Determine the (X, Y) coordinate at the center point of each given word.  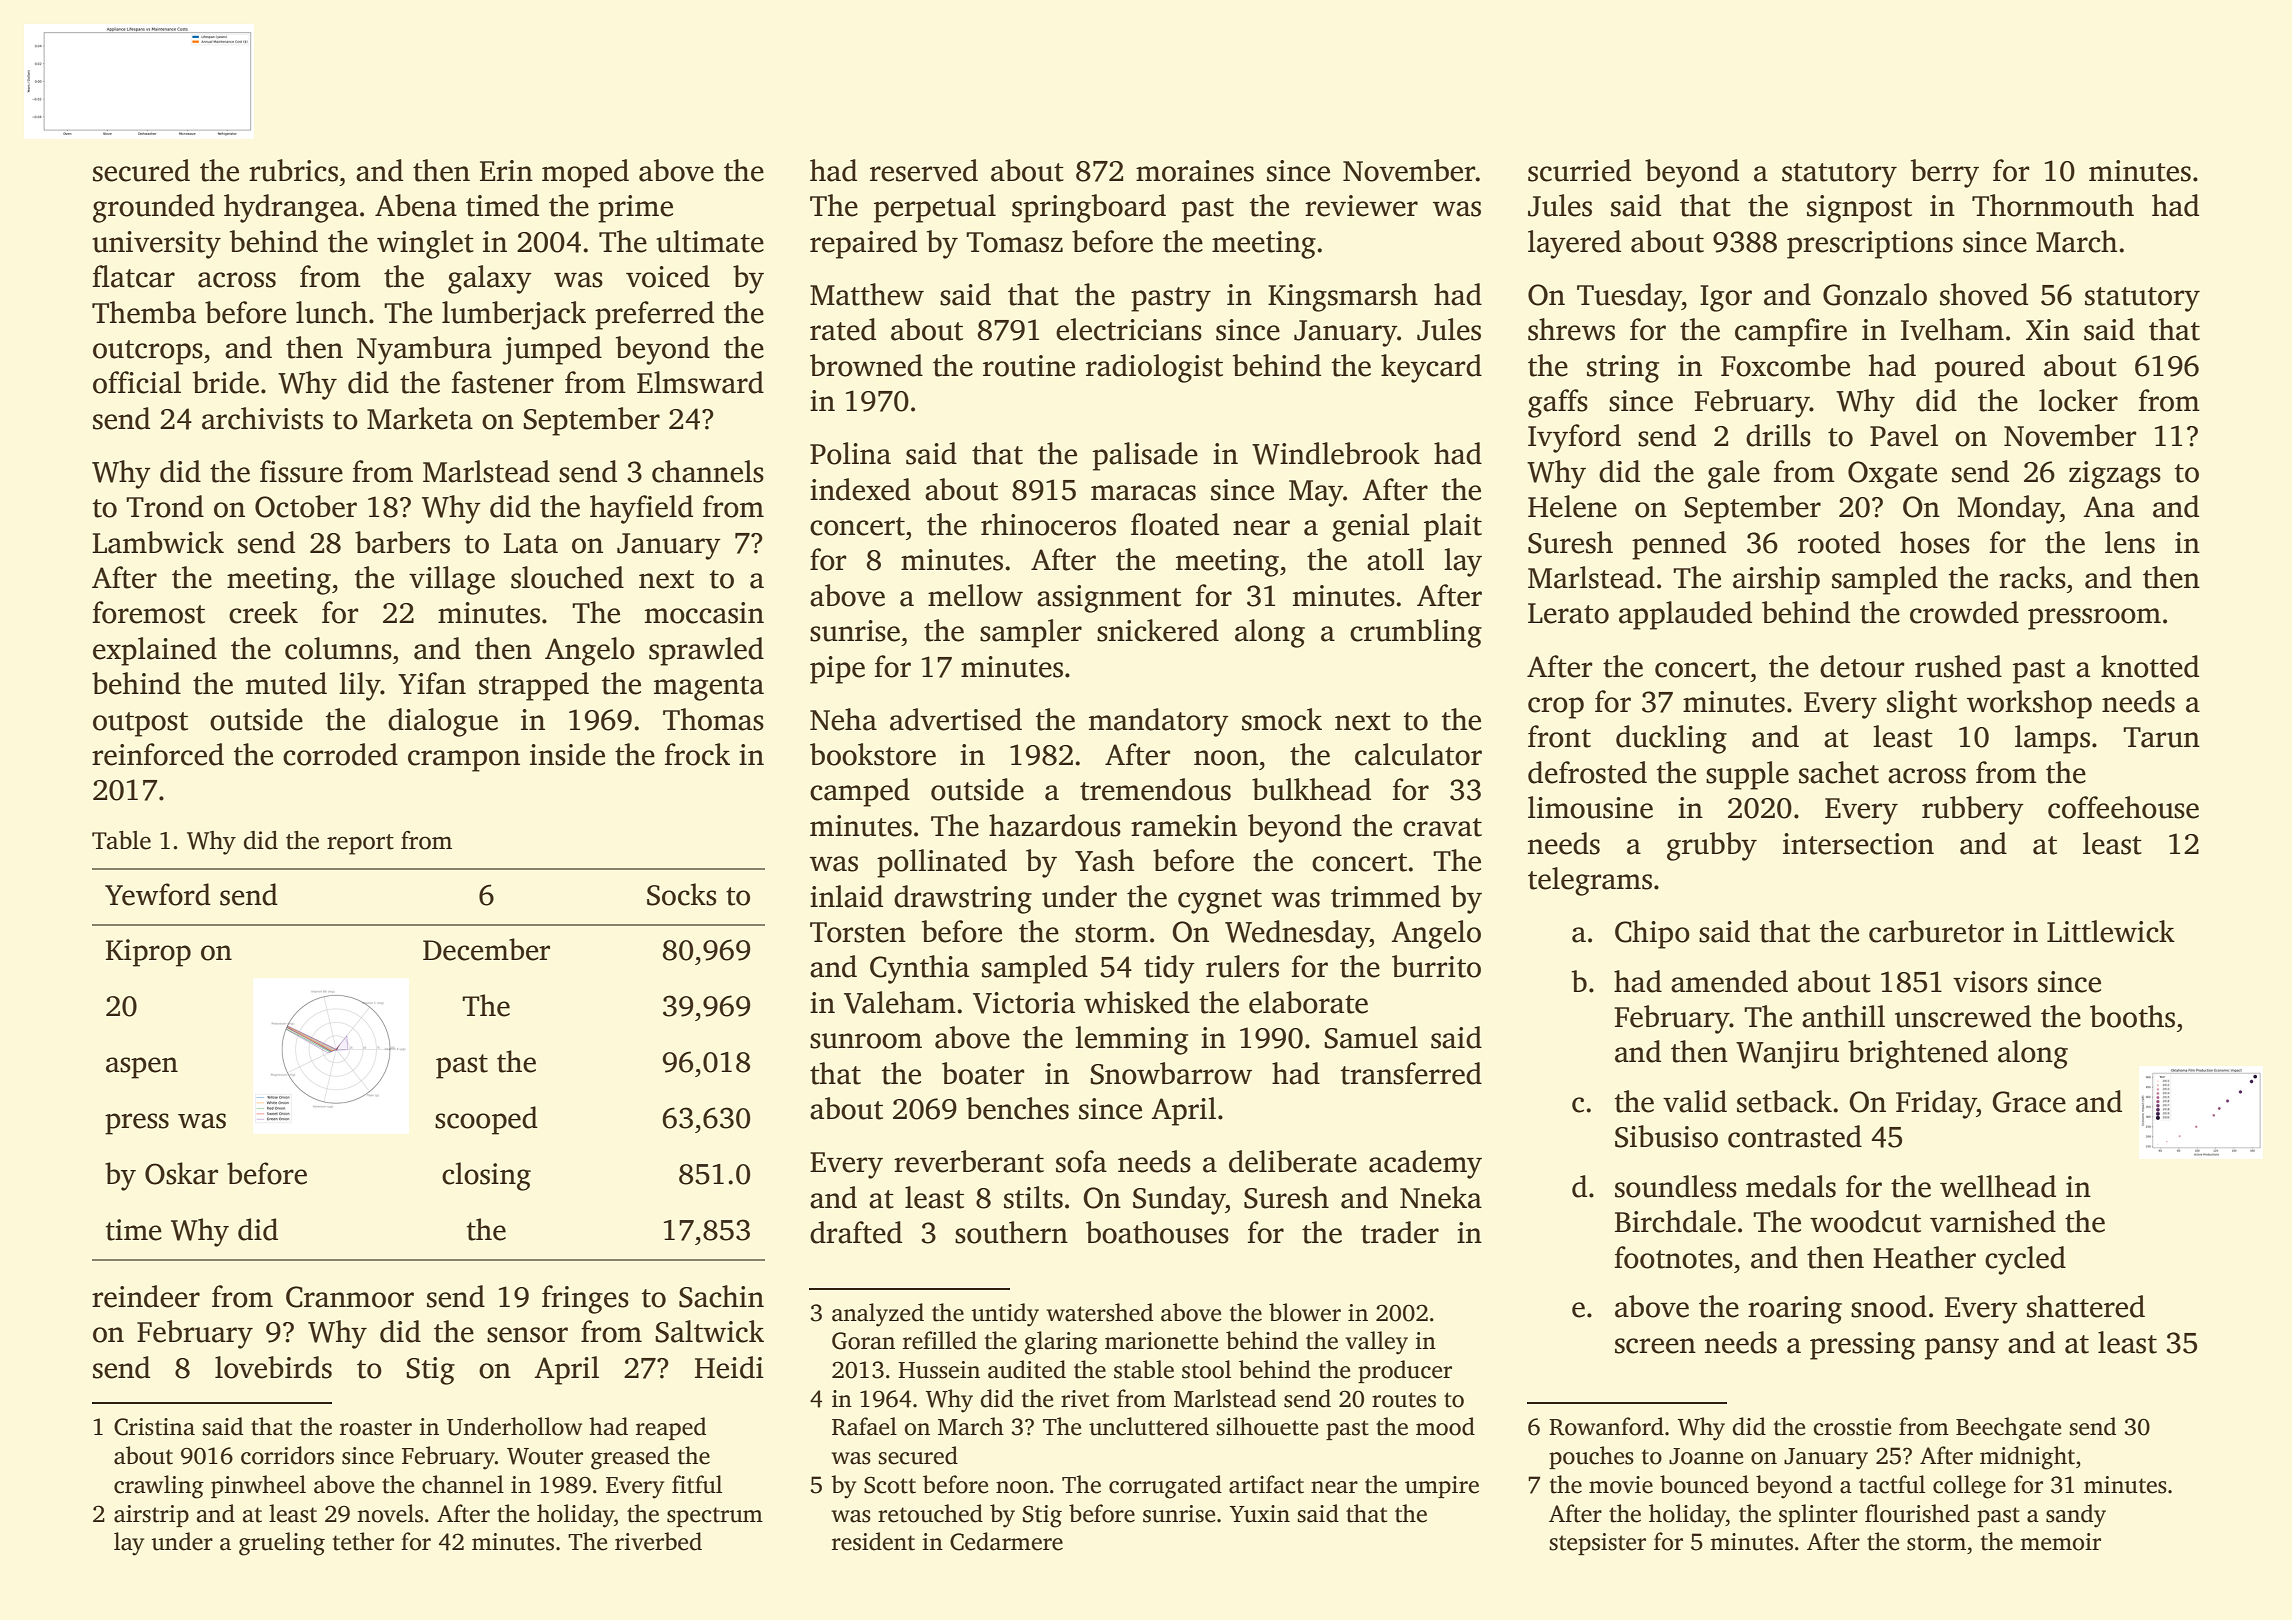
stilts (1033, 1197)
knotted (2150, 666)
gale (1734, 474)
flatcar (133, 276)
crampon (464, 761)
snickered (1158, 630)
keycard (1431, 368)
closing (486, 1176)
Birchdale (1675, 1221)
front (1559, 736)
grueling (282, 1544)
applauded (1685, 615)
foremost (148, 612)
